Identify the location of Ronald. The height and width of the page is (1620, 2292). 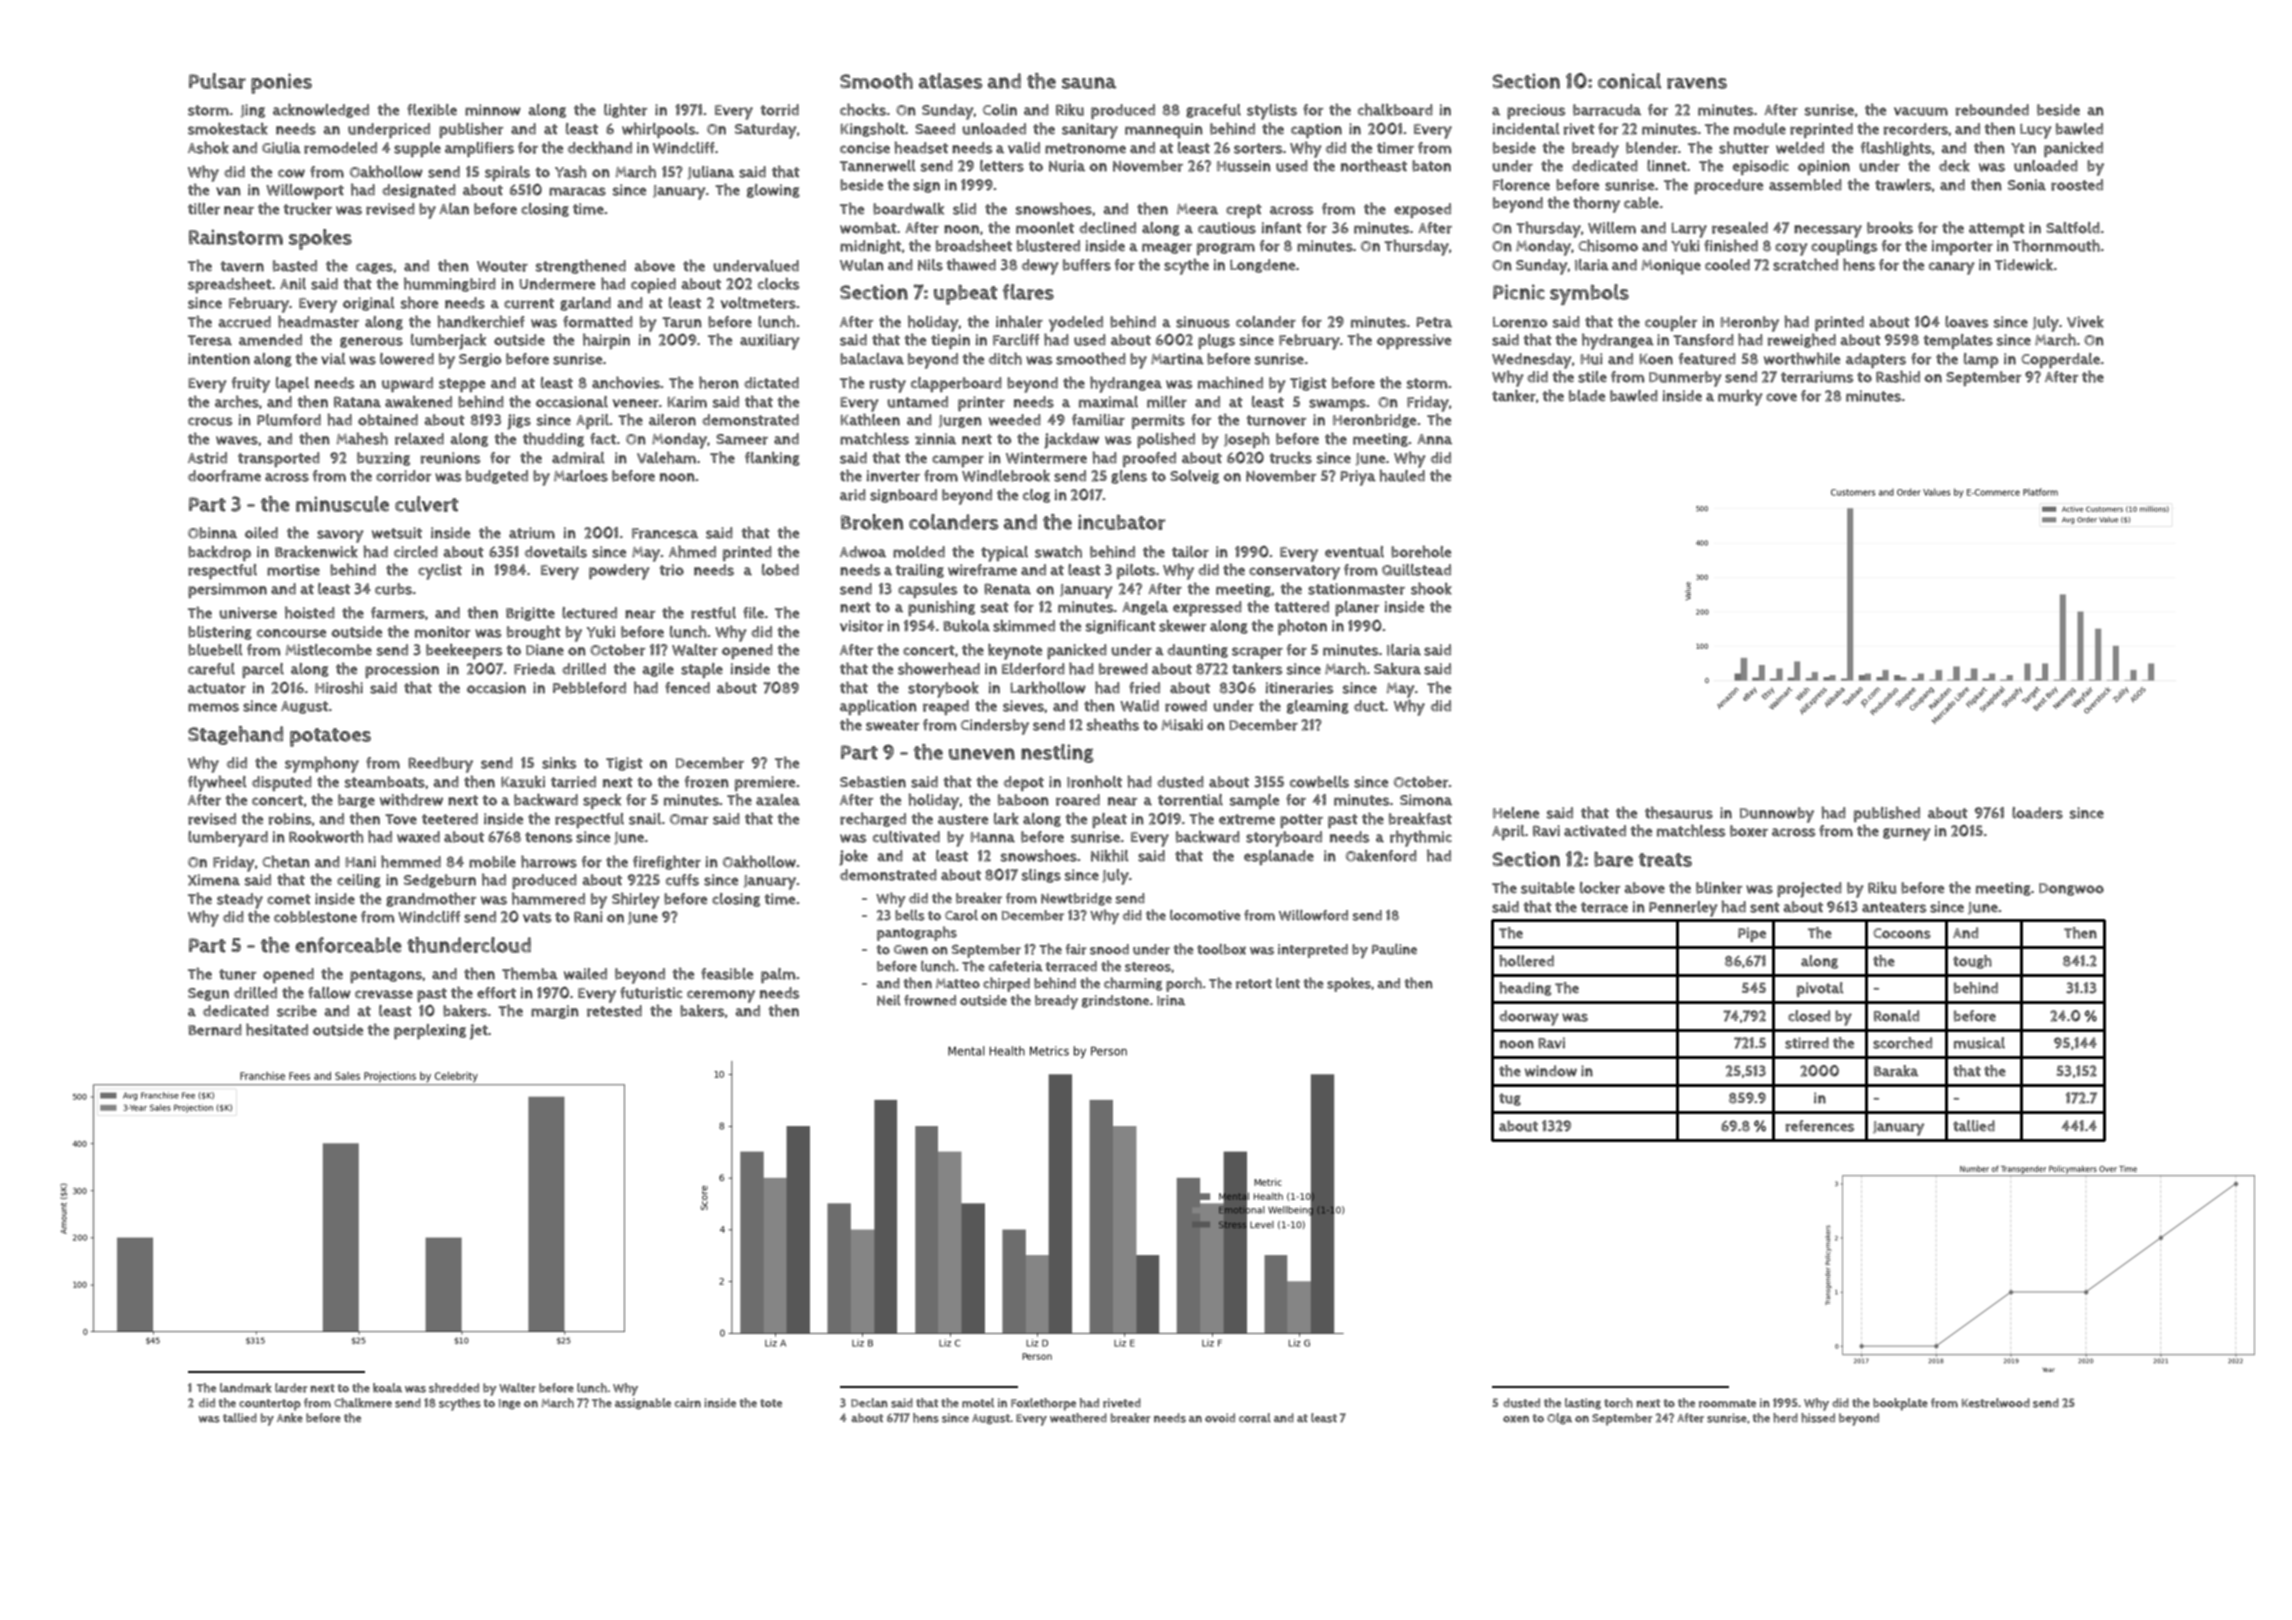
(1896, 1016).
